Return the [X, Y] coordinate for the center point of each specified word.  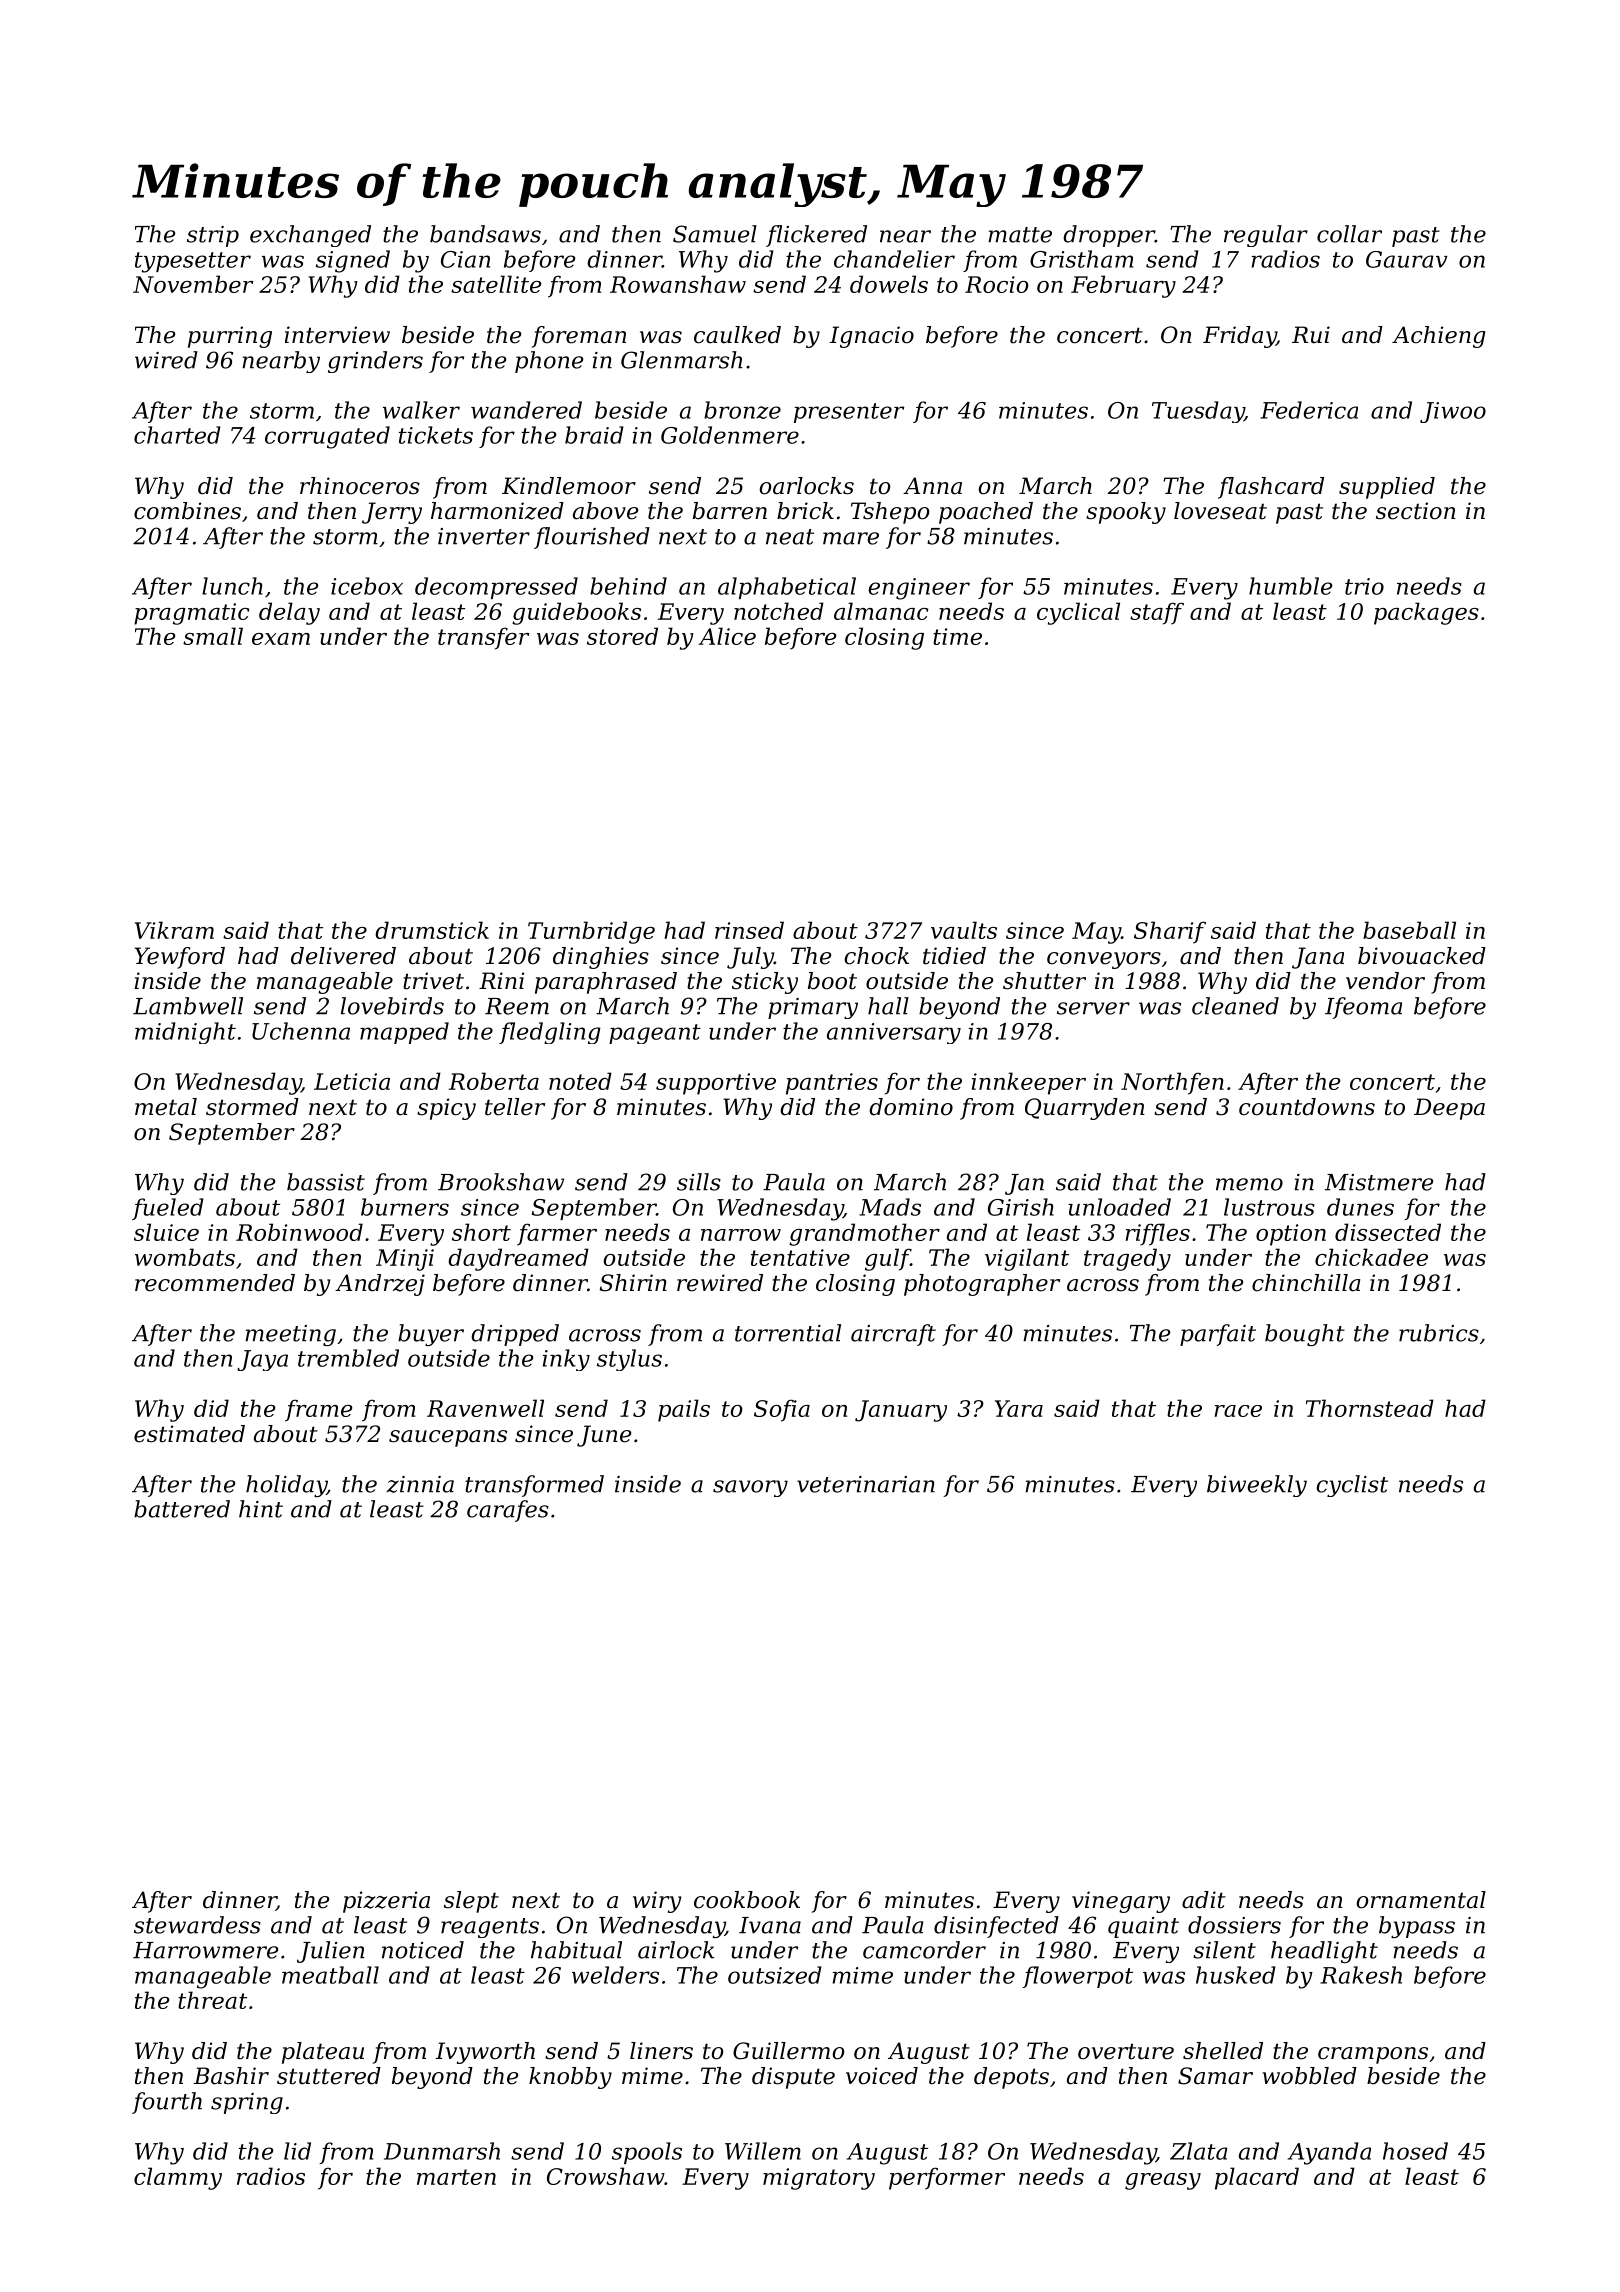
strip [213, 236]
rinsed [749, 930]
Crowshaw [605, 2176]
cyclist [1352, 1486]
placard [1257, 2178]
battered [182, 1509]
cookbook [747, 1900]
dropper [1109, 236]
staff [1157, 613]
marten [456, 2177]
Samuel [715, 234]
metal [166, 1107]
